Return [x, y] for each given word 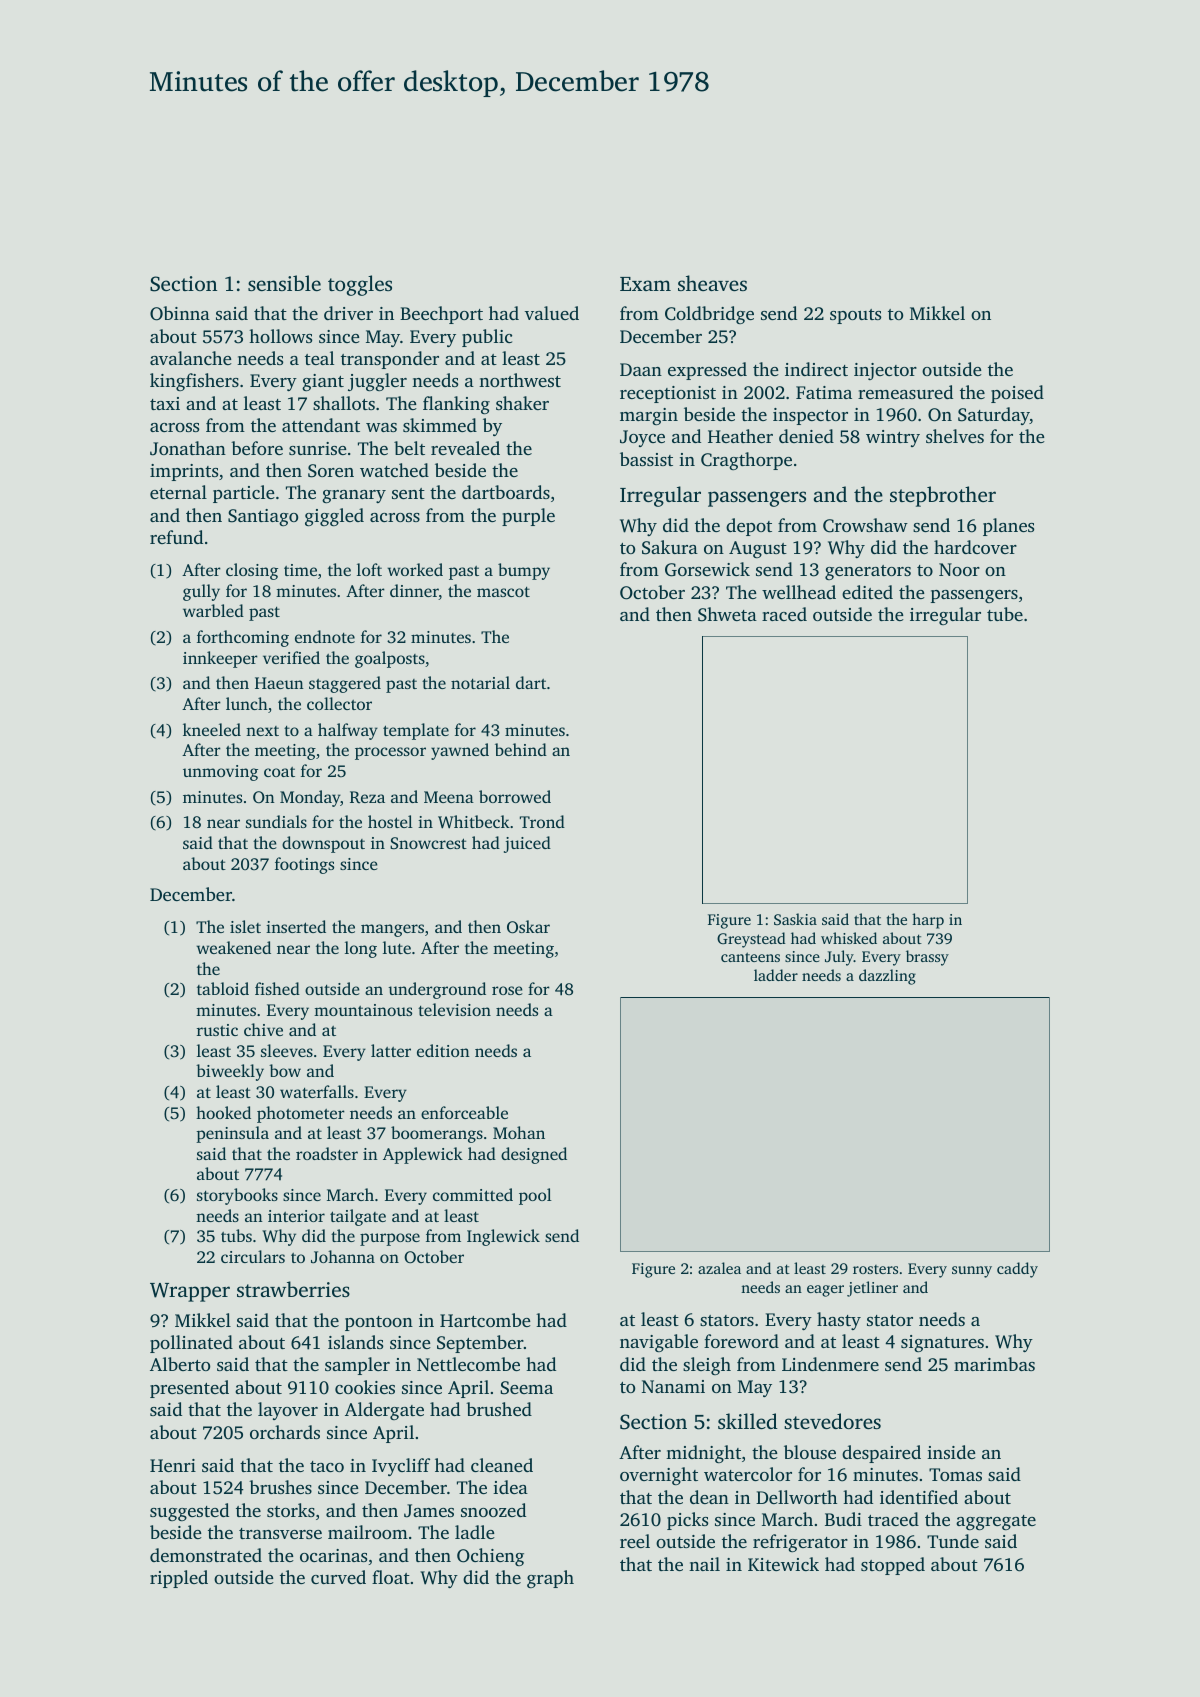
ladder [776, 975]
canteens [750, 957]
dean [709, 1497]
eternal [178, 492]
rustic [217, 1030]
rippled [179, 1579]
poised [1017, 394]
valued [552, 313]
